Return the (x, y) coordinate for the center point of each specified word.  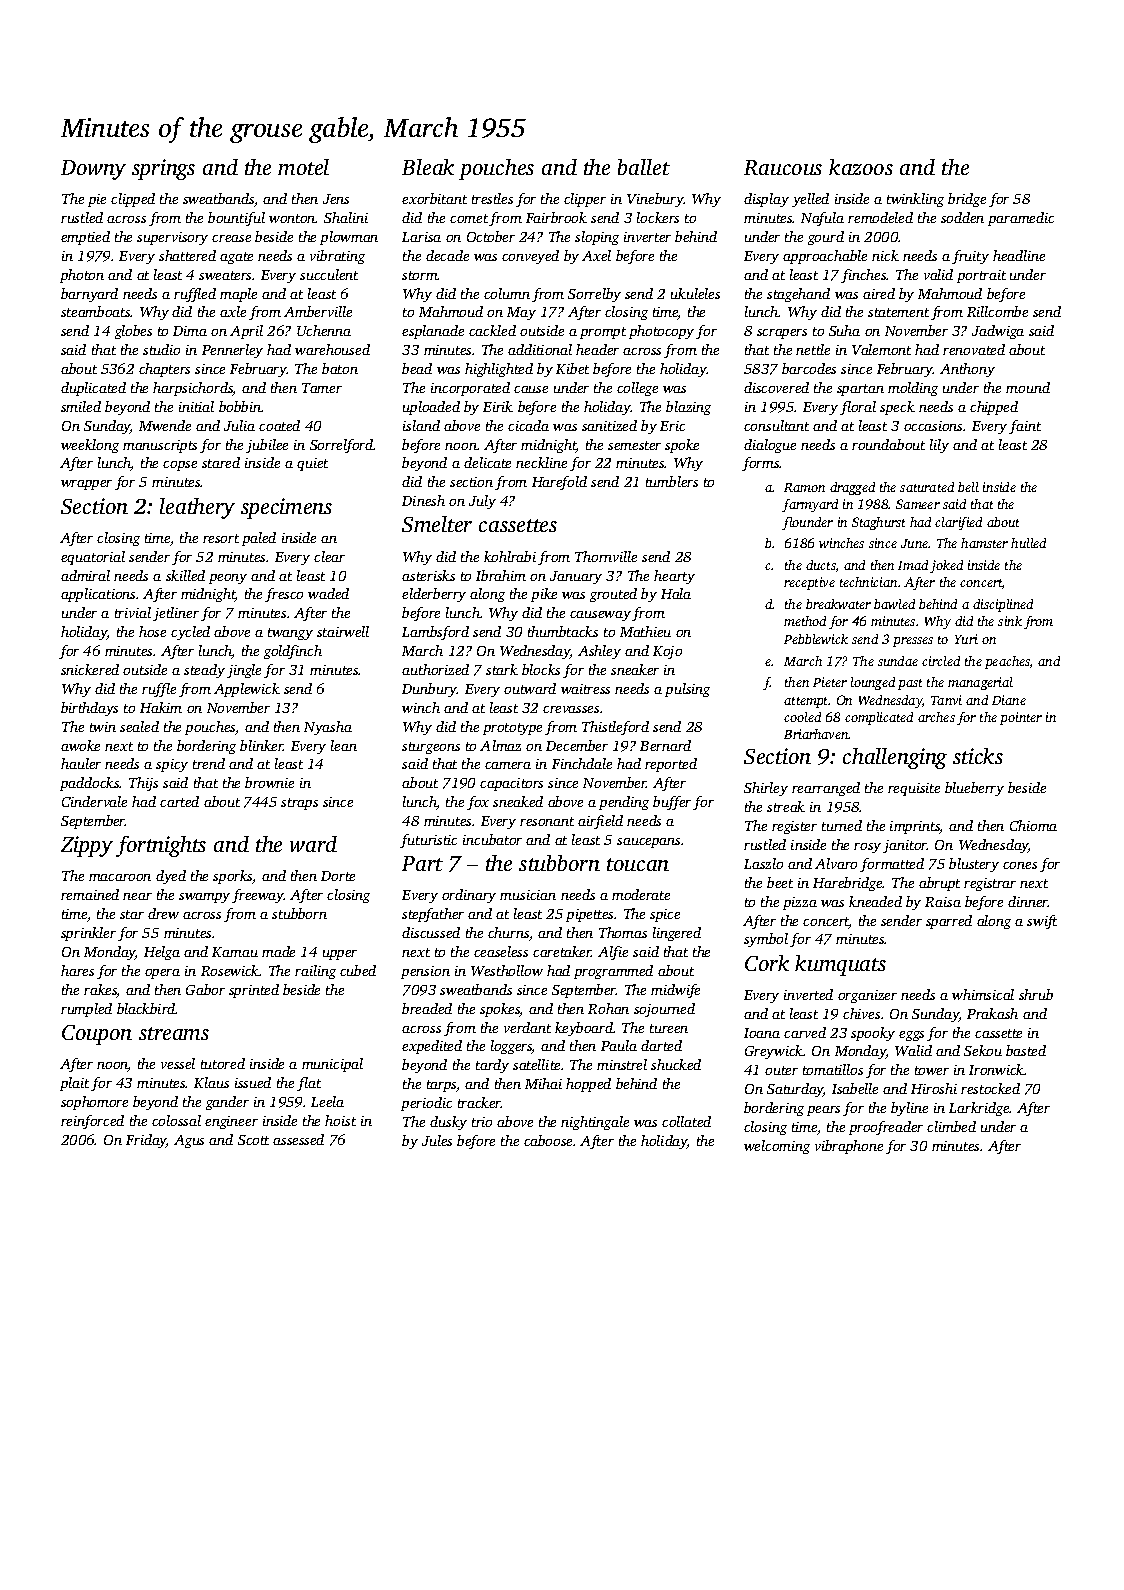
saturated (927, 487)
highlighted (499, 370)
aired (879, 293)
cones (1020, 865)
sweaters (225, 275)
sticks (978, 756)
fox (478, 803)
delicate (487, 462)
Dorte (338, 876)
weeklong (90, 446)
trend (209, 763)
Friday (146, 1141)
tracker (479, 1102)
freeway (258, 896)
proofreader (886, 1128)
